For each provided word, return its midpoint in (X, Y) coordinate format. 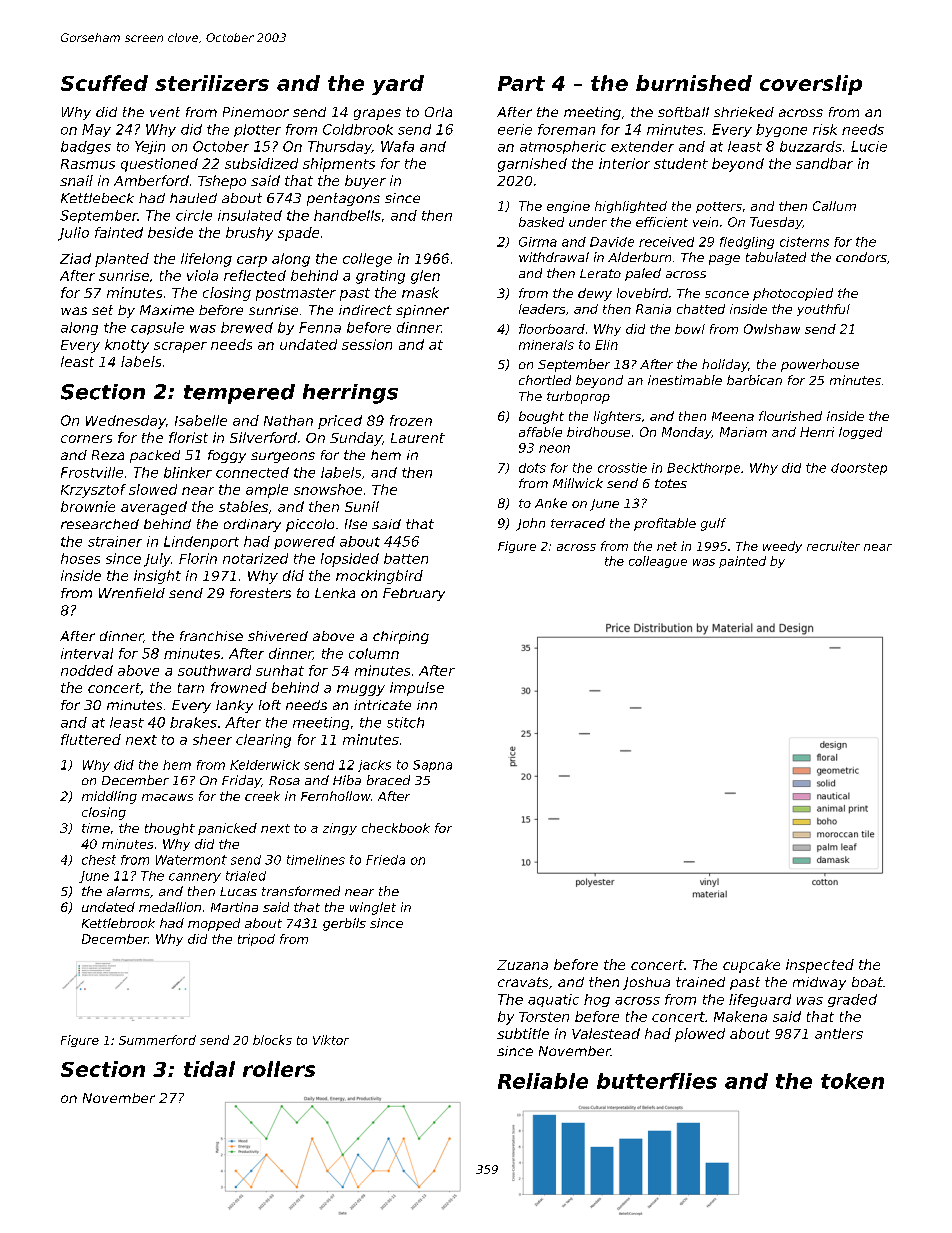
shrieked (744, 112)
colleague (658, 562)
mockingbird (379, 577)
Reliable (543, 1081)
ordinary (252, 525)
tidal (209, 1069)
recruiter (833, 546)
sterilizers (212, 83)
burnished (694, 83)
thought (170, 829)
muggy (361, 690)
